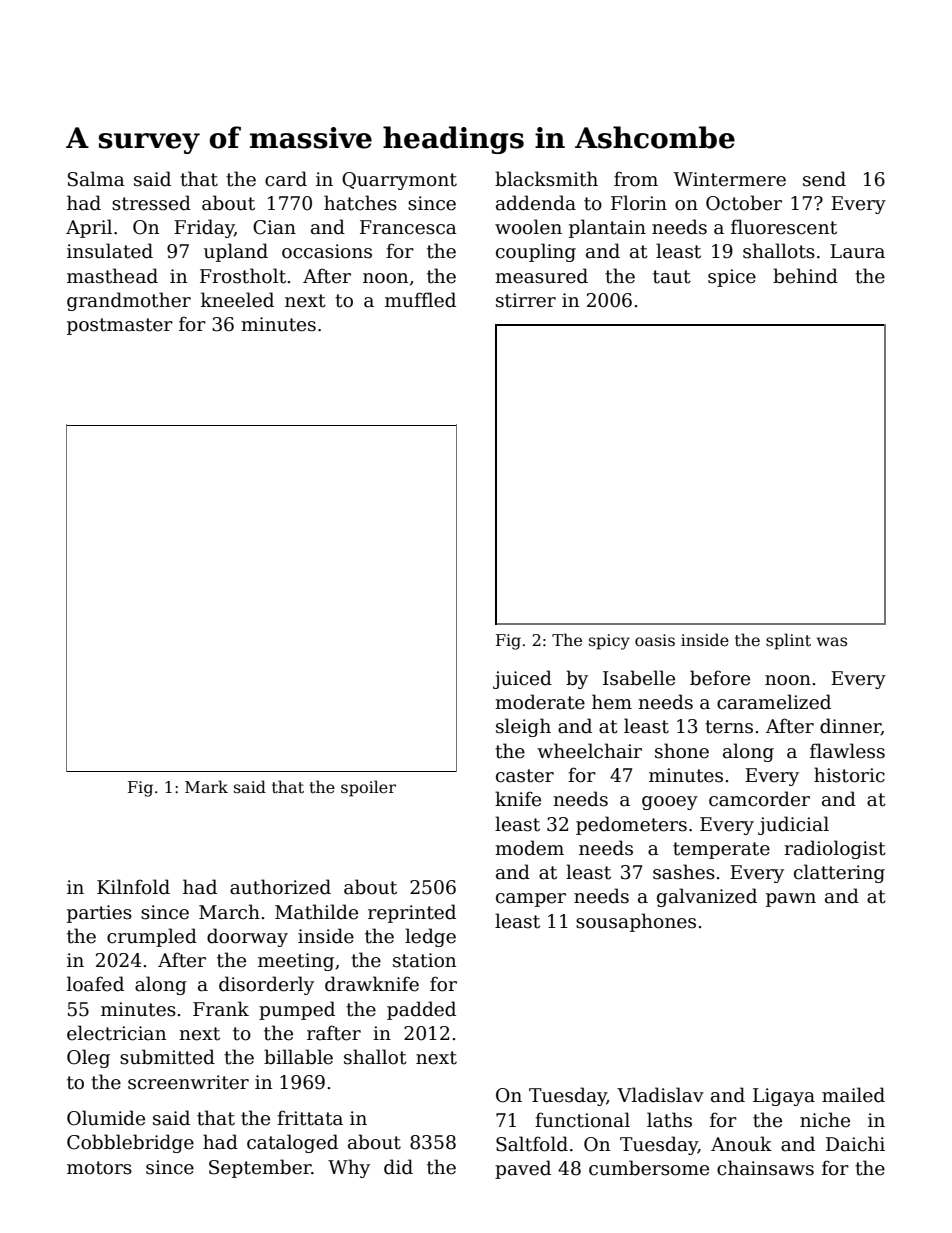 The height and width of the page is (1233, 952). Describe the element at coordinates (655, 640) in the page. I see `oasis` at that location.
